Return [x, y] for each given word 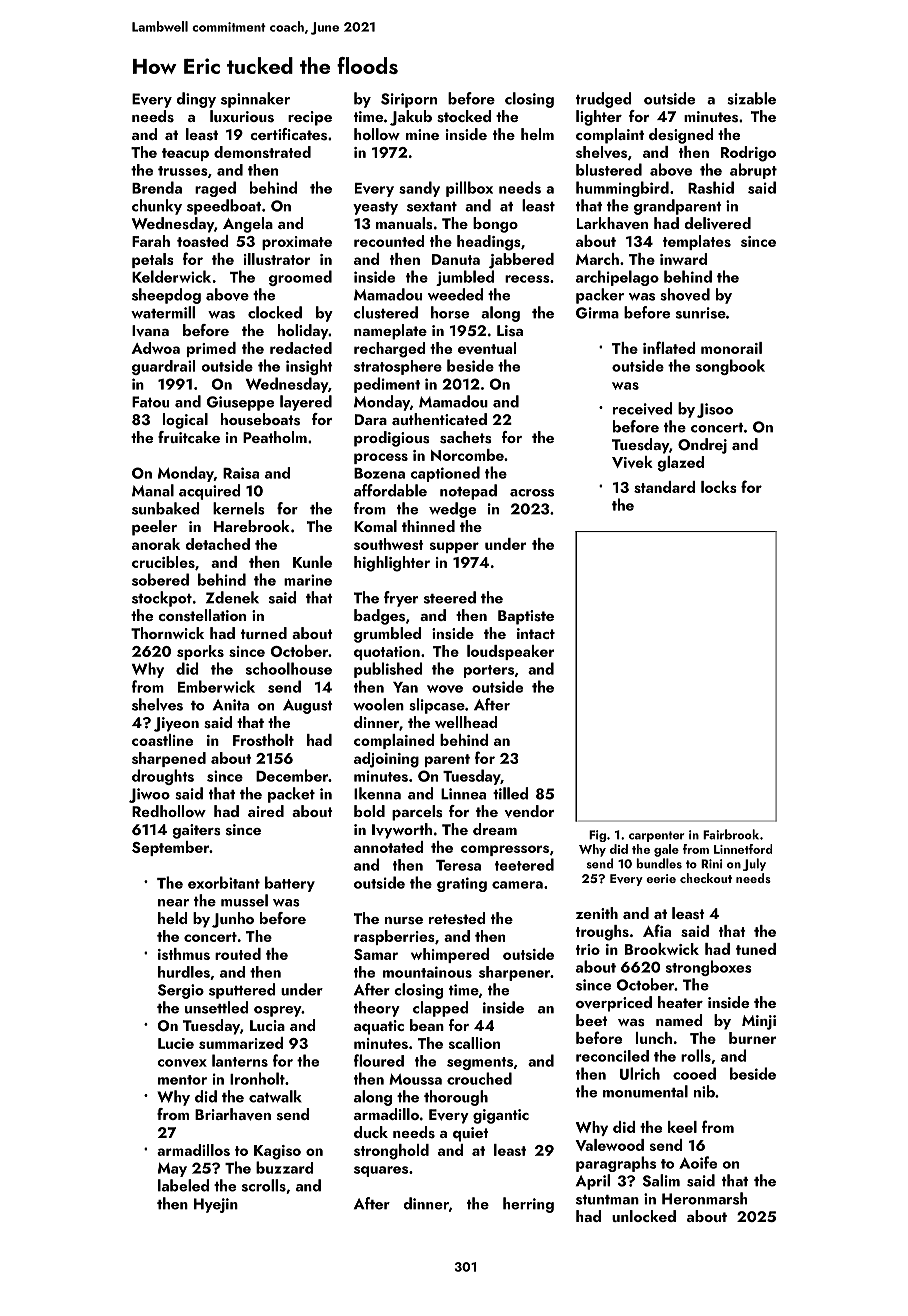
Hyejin [216, 1205]
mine [422, 134]
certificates [288, 134]
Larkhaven [612, 223]
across [532, 493]
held [173, 918]
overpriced [614, 1004]
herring [528, 1205]
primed [211, 349]
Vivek [632, 462]
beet [591, 1020]
